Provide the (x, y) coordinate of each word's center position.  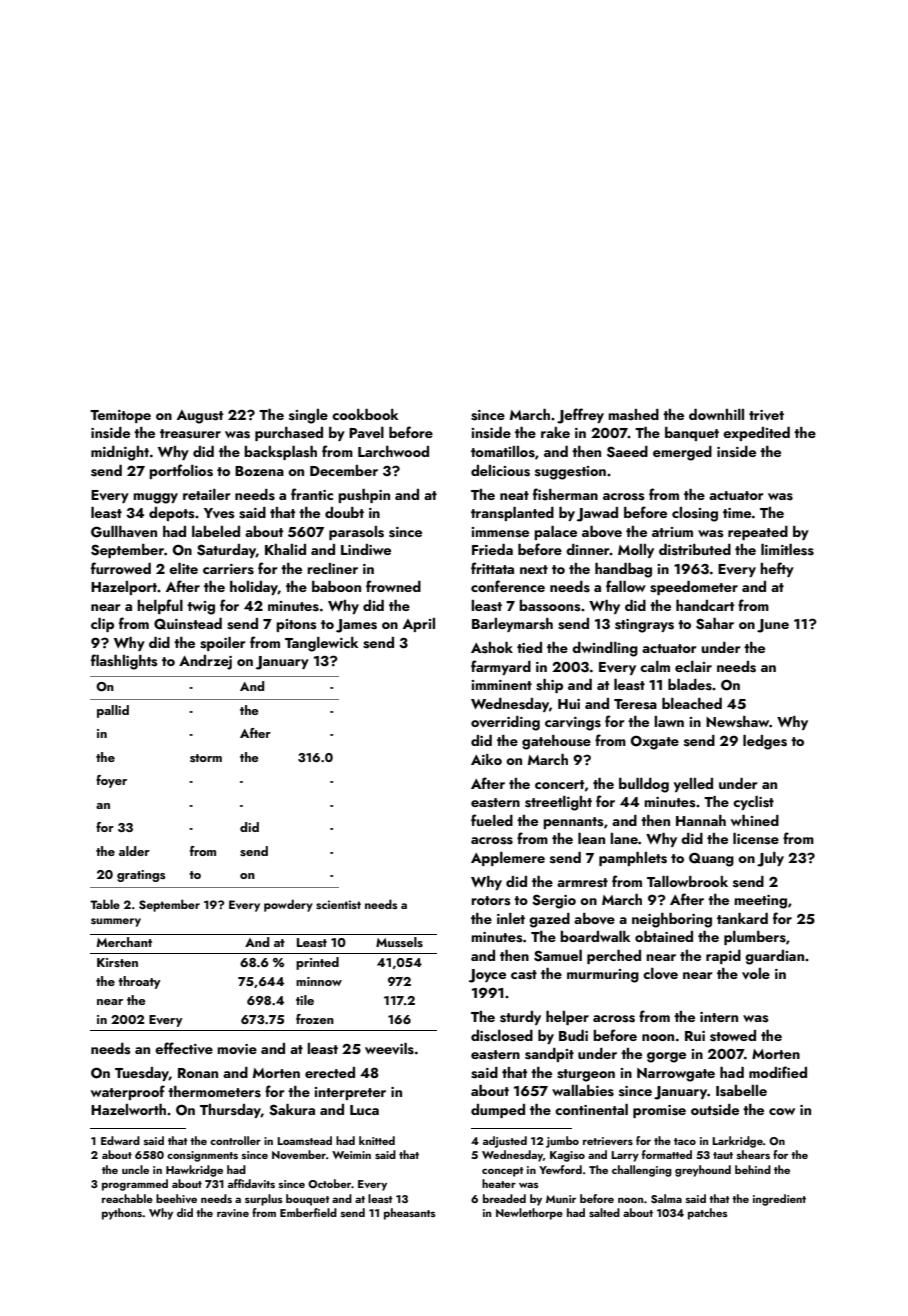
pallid (113, 711)
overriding (505, 723)
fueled (492, 820)
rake (555, 432)
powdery (288, 905)
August (200, 417)
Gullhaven (124, 532)
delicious (500, 471)
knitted (377, 1140)
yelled (693, 785)
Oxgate (654, 742)
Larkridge (737, 1142)
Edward (120, 1140)
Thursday (230, 1111)
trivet (766, 415)
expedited (756, 434)
